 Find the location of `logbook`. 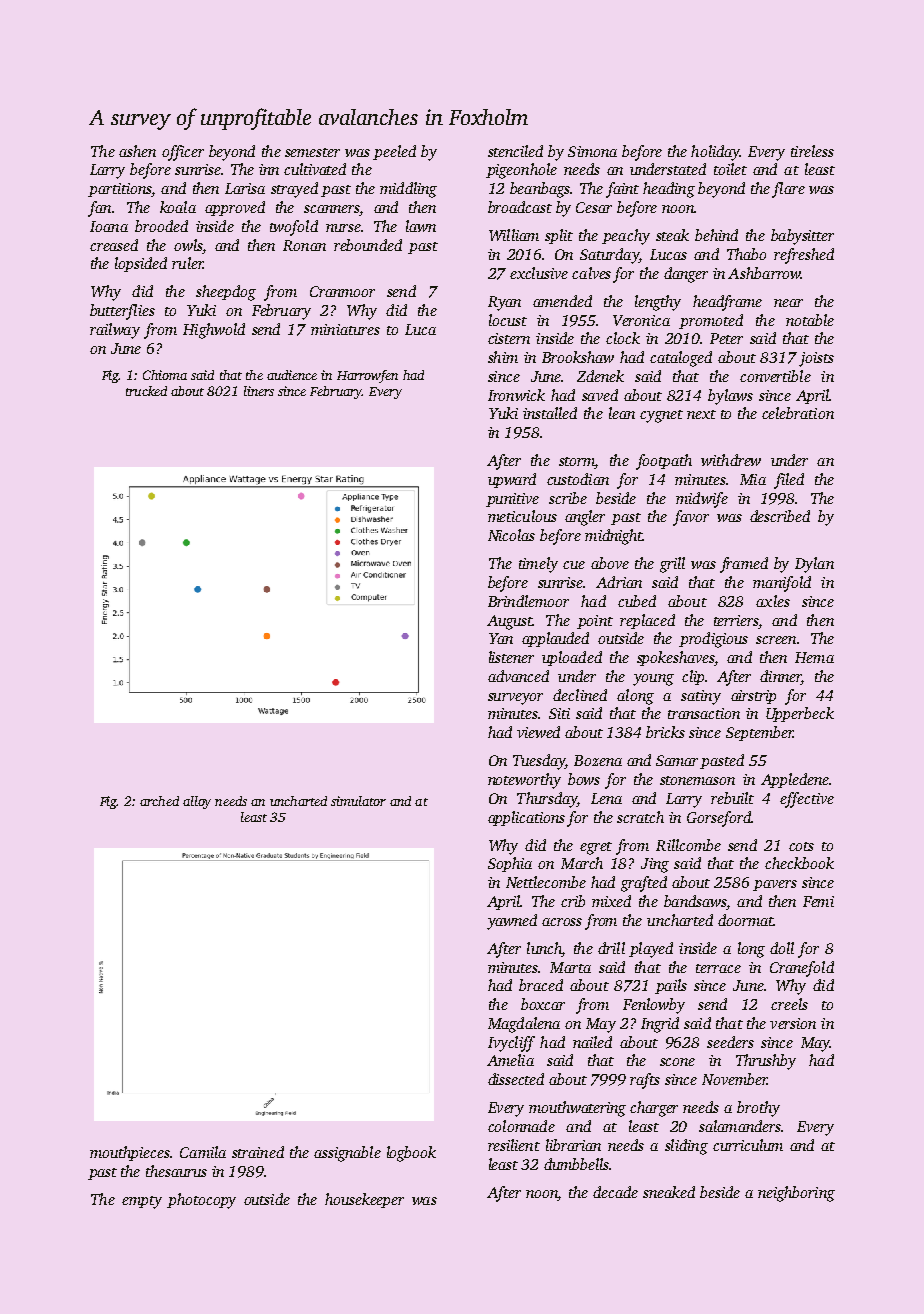

logbook is located at coordinates (411, 1154).
